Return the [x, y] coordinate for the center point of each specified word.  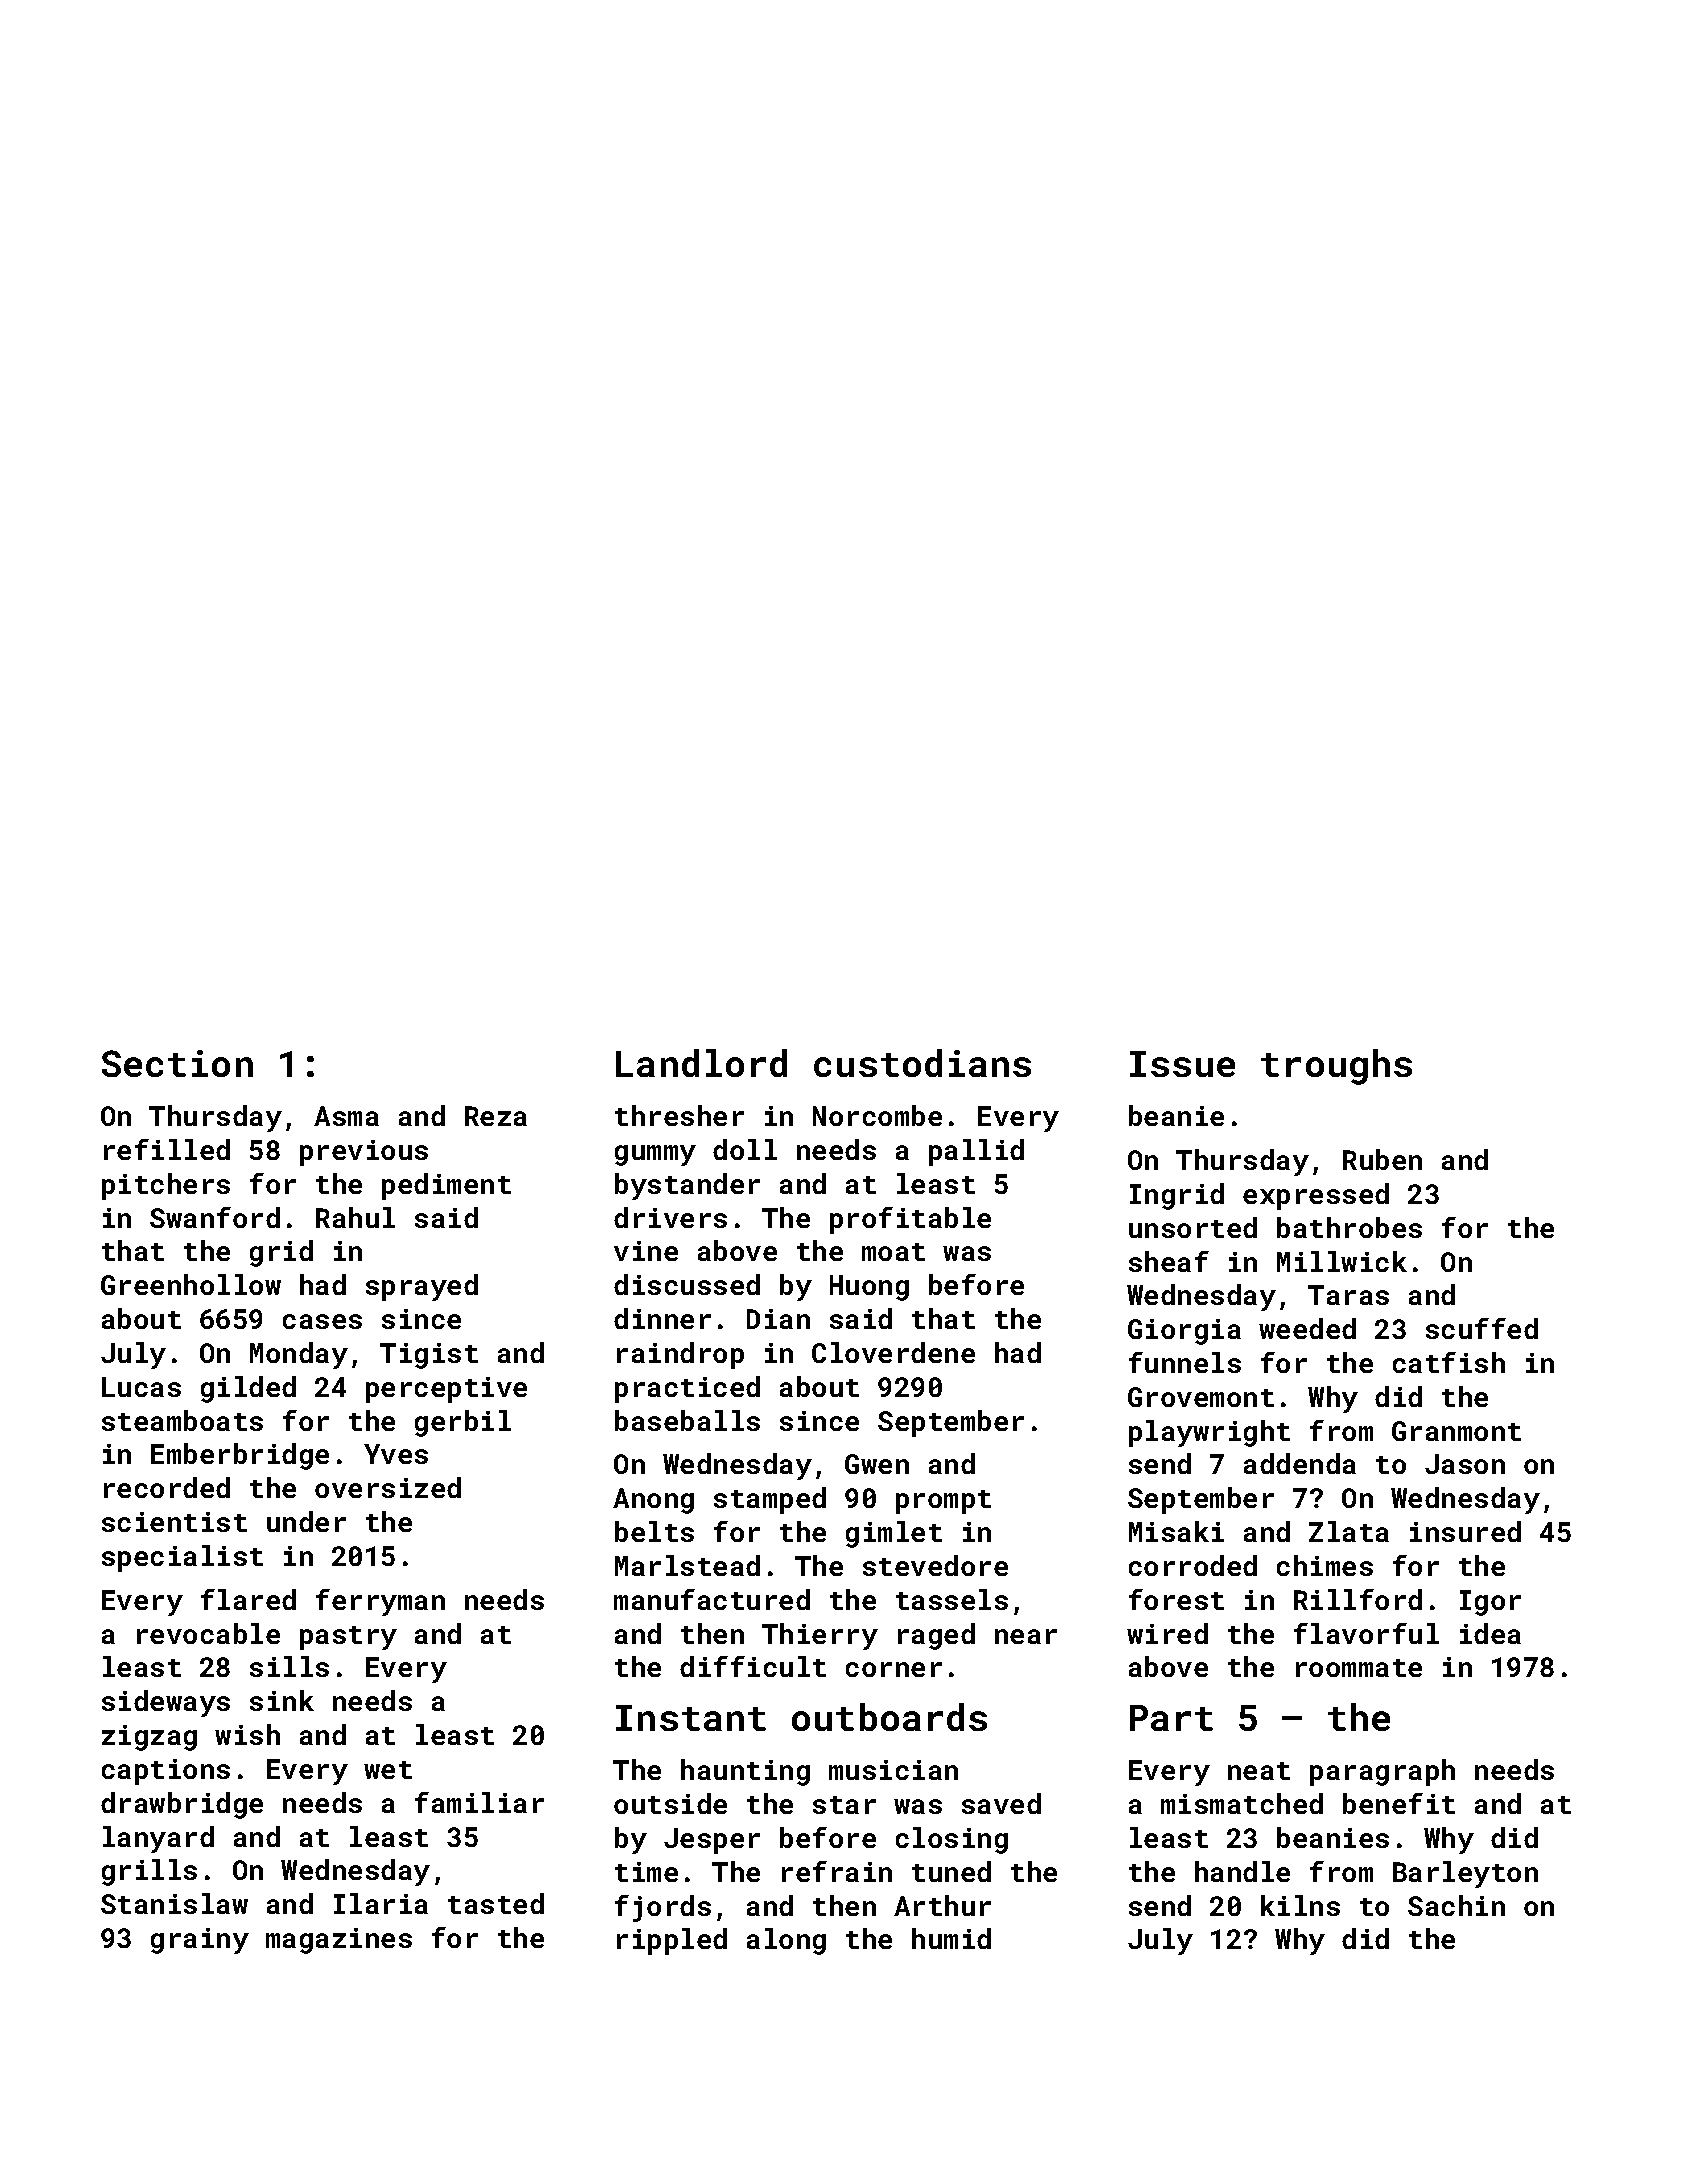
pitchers [166, 1186]
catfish [1449, 1362]
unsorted [1193, 1227]
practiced [687, 1389]
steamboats [182, 1420]
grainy [200, 1941]
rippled [672, 1941]
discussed [687, 1284]
